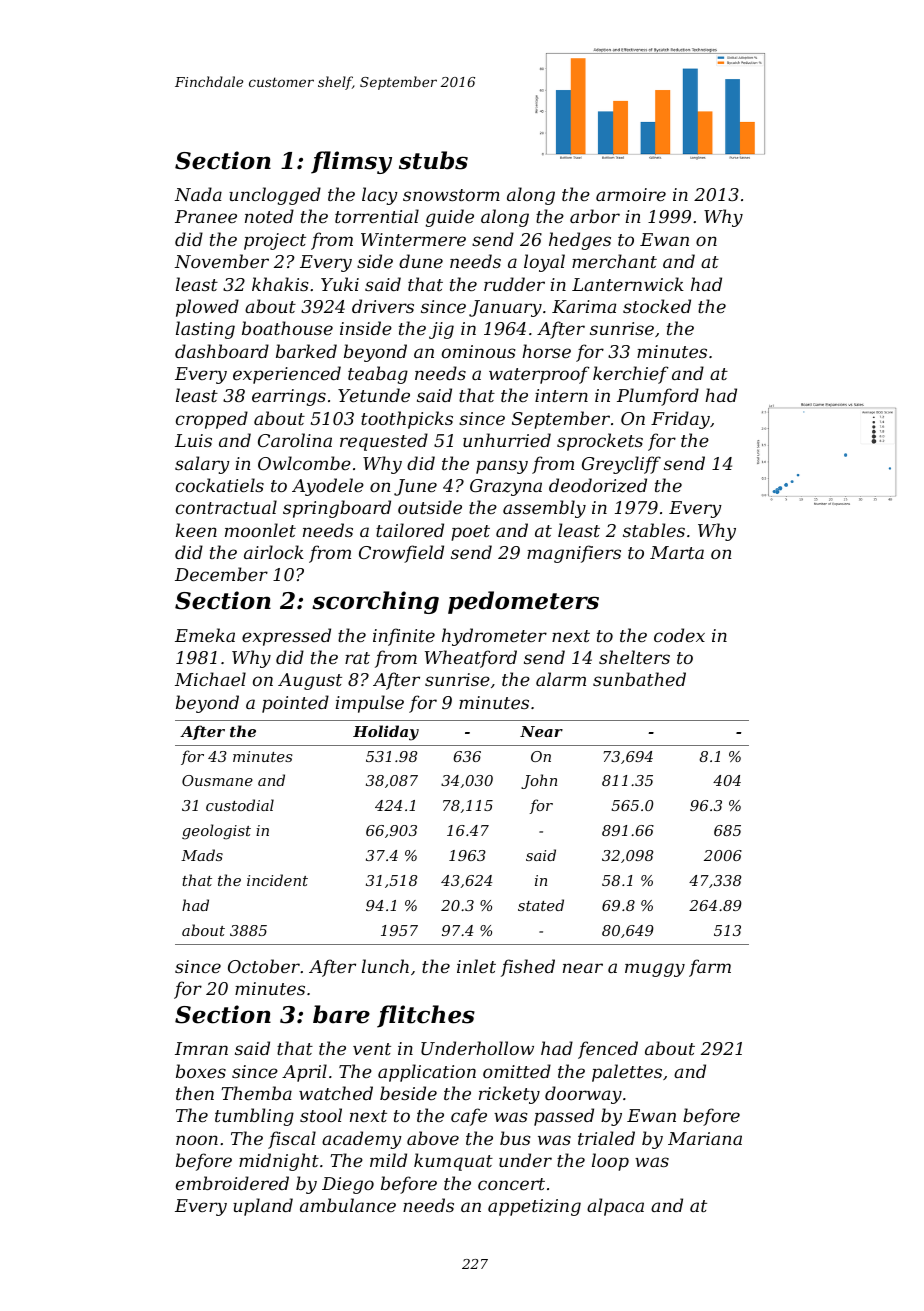  I want to click on Themba, so click(256, 1093).
